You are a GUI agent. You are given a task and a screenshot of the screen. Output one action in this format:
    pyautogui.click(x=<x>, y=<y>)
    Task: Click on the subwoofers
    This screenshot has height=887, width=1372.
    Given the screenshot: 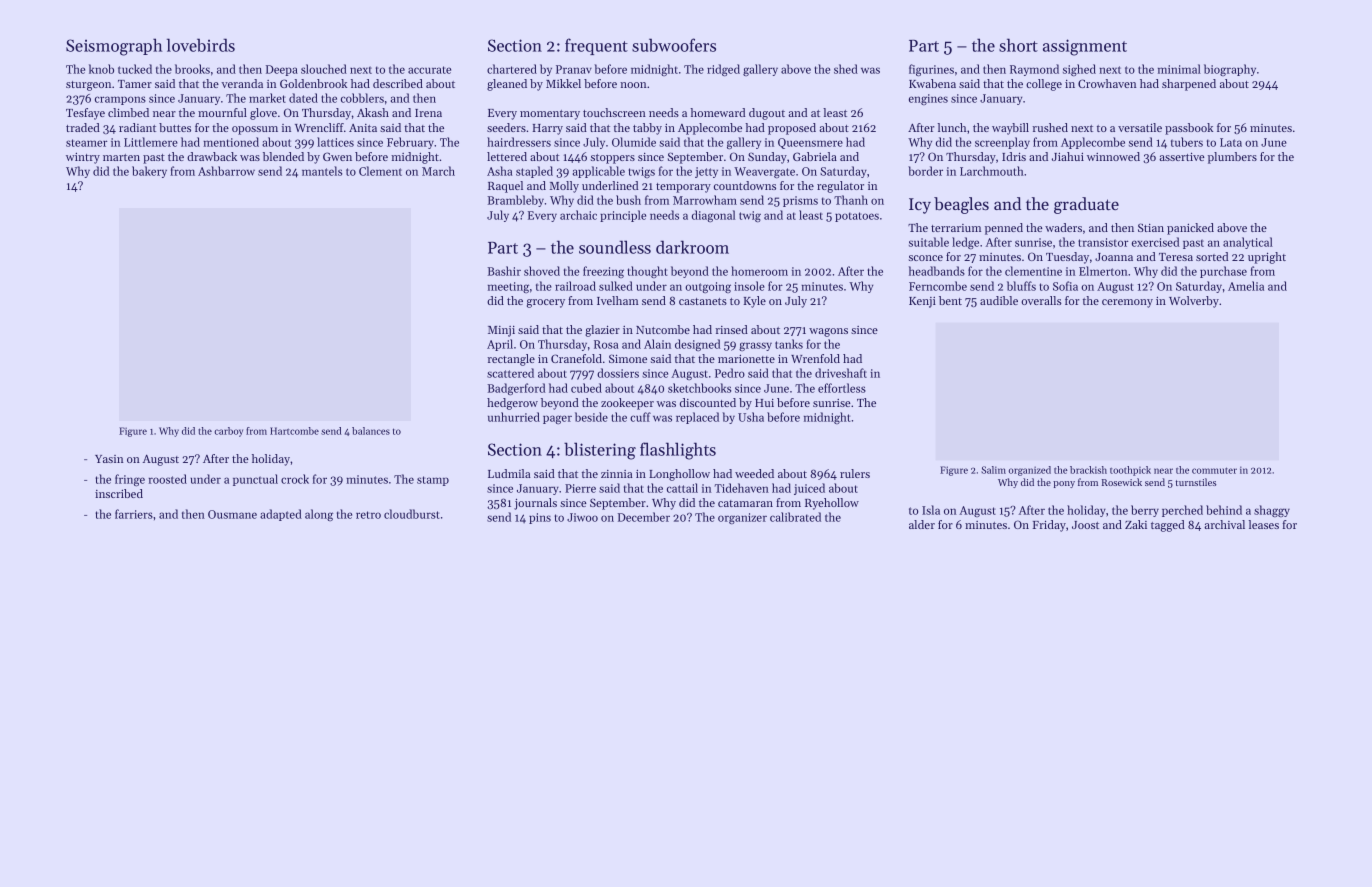 What is the action you would take?
    pyautogui.click(x=674, y=45)
